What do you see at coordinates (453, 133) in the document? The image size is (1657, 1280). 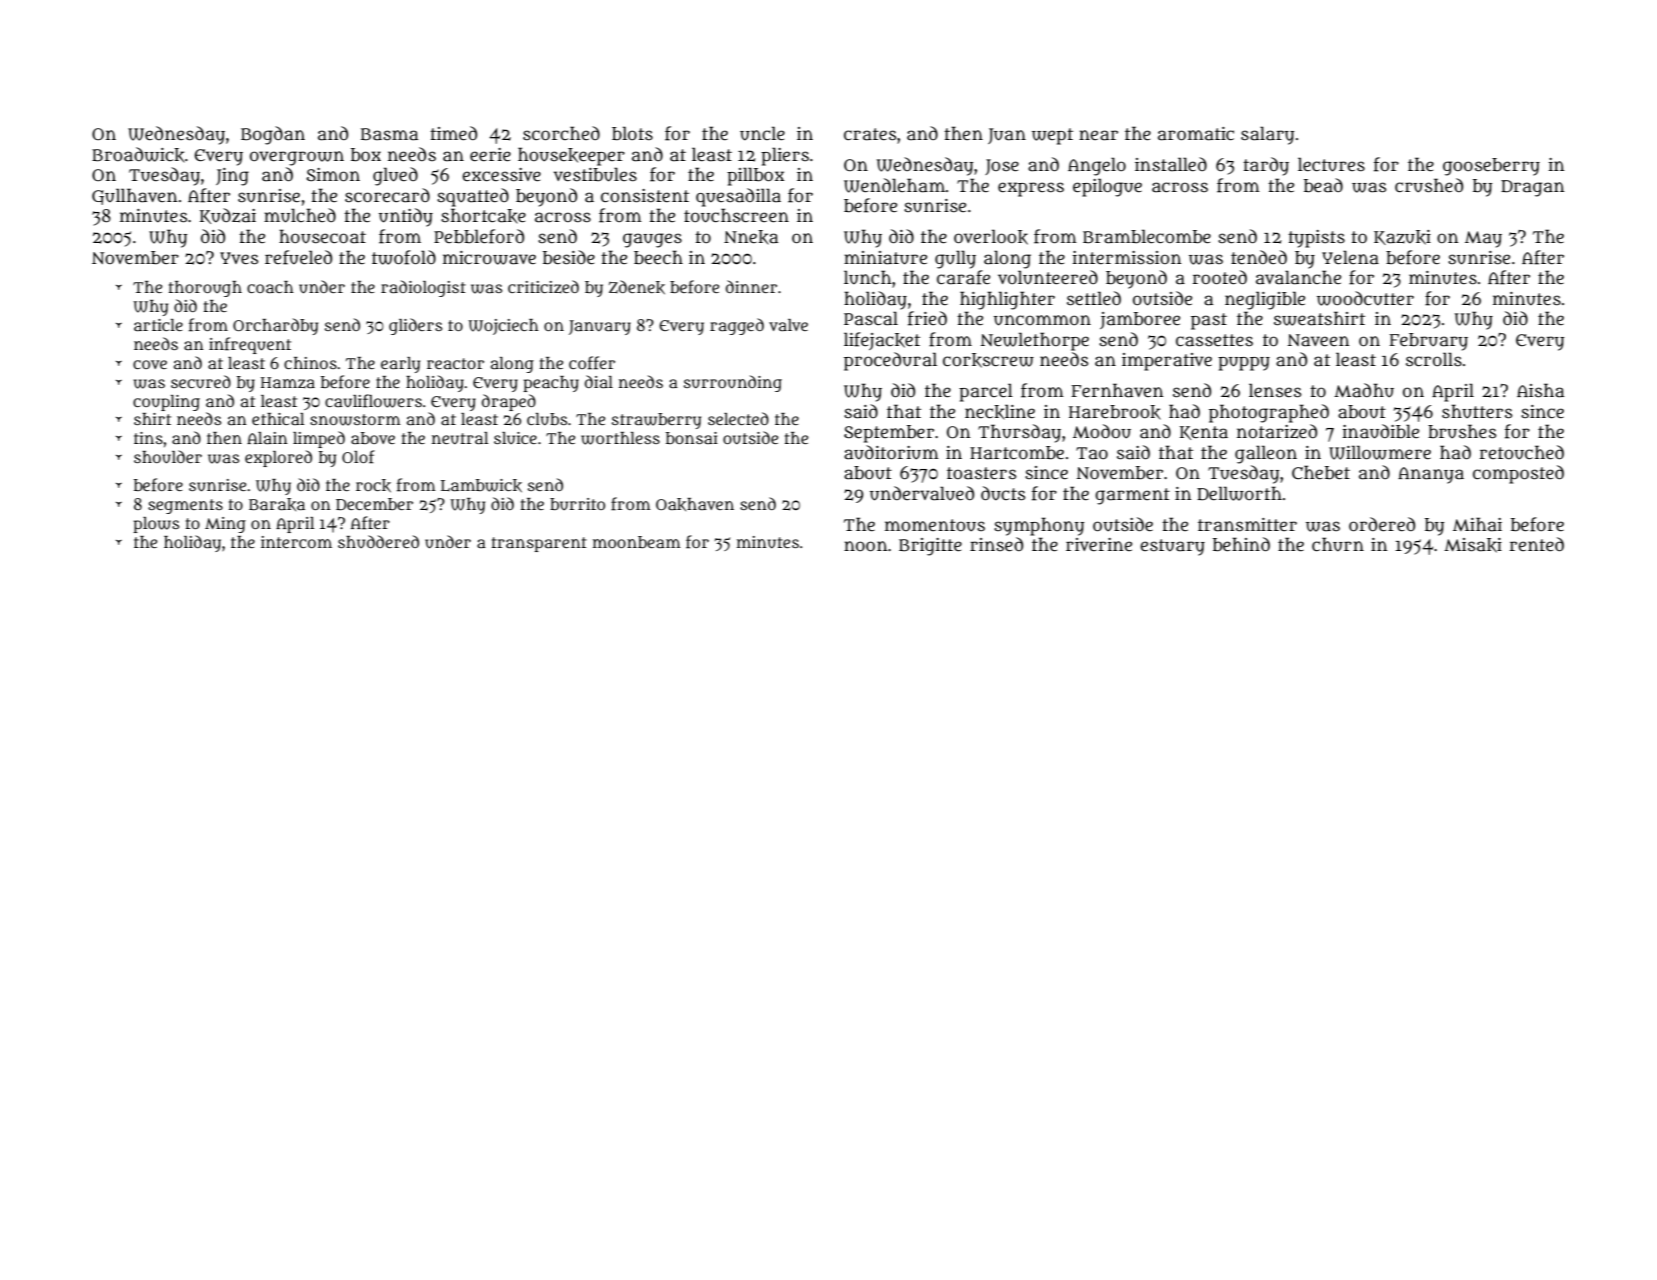 I see `timed` at bounding box center [453, 133].
